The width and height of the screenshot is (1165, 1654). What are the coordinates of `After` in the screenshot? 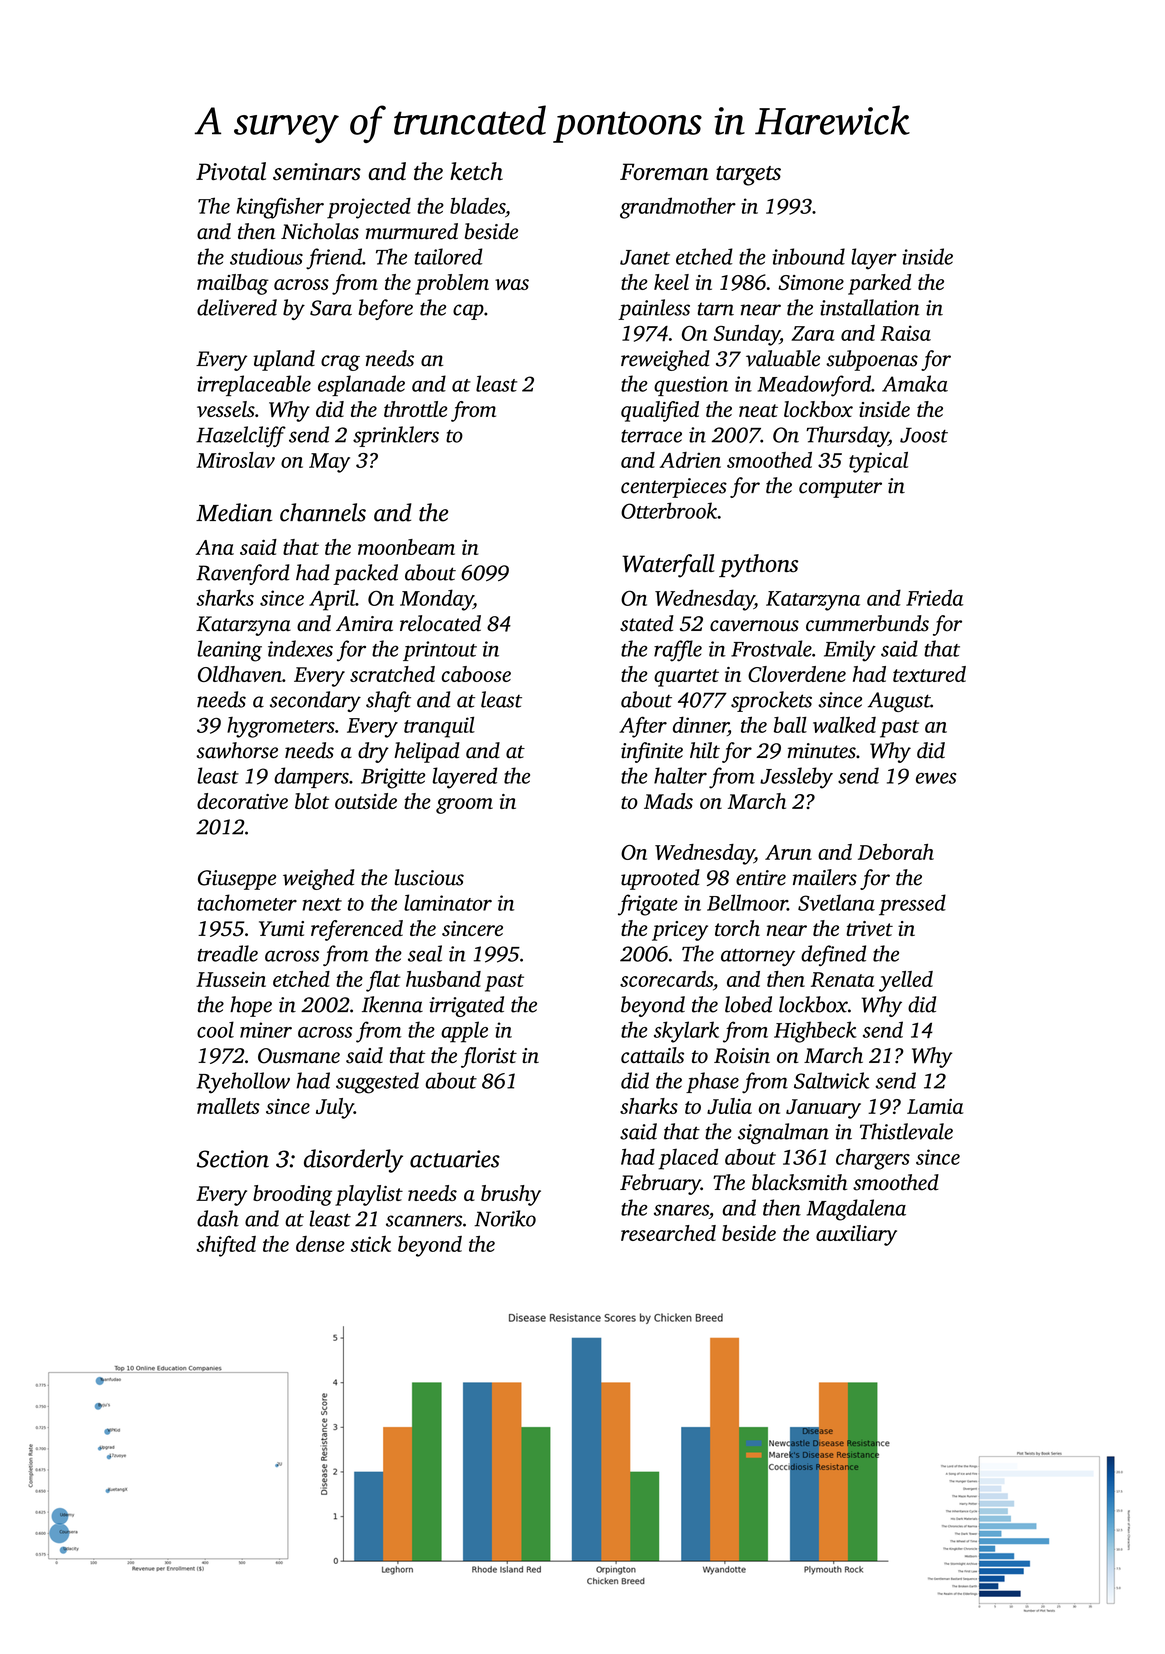 It's located at (643, 727).
